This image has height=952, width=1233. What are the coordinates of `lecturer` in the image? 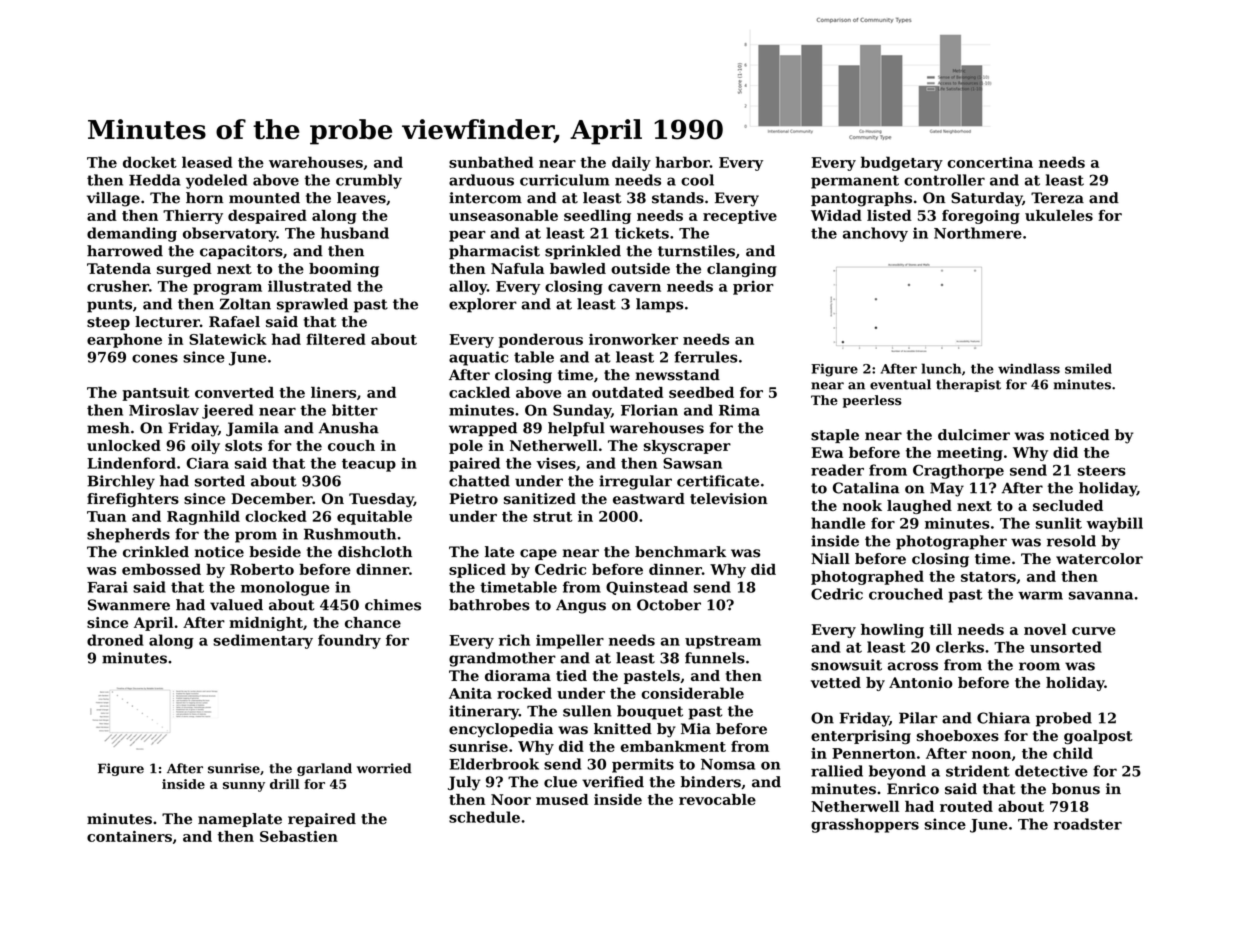 It's located at (167, 322).
